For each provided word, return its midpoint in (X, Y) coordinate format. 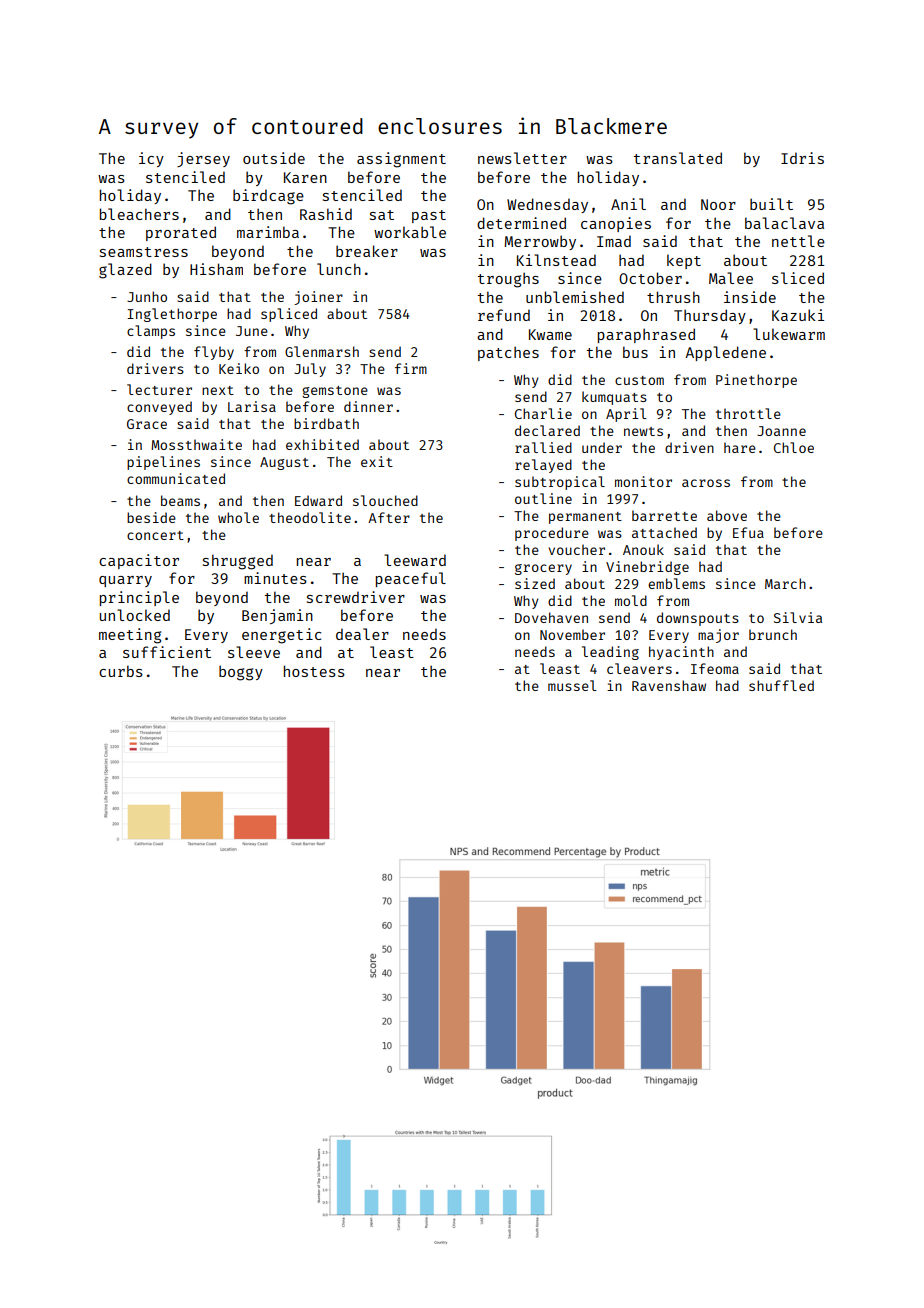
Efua (748, 532)
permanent (585, 518)
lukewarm (789, 334)
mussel (572, 685)
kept (684, 261)
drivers (155, 368)
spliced (289, 315)
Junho (147, 296)
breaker (367, 251)
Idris (802, 158)
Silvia (798, 617)
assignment (401, 160)
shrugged (238, 562)
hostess (314, 671)
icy (151, 159)
